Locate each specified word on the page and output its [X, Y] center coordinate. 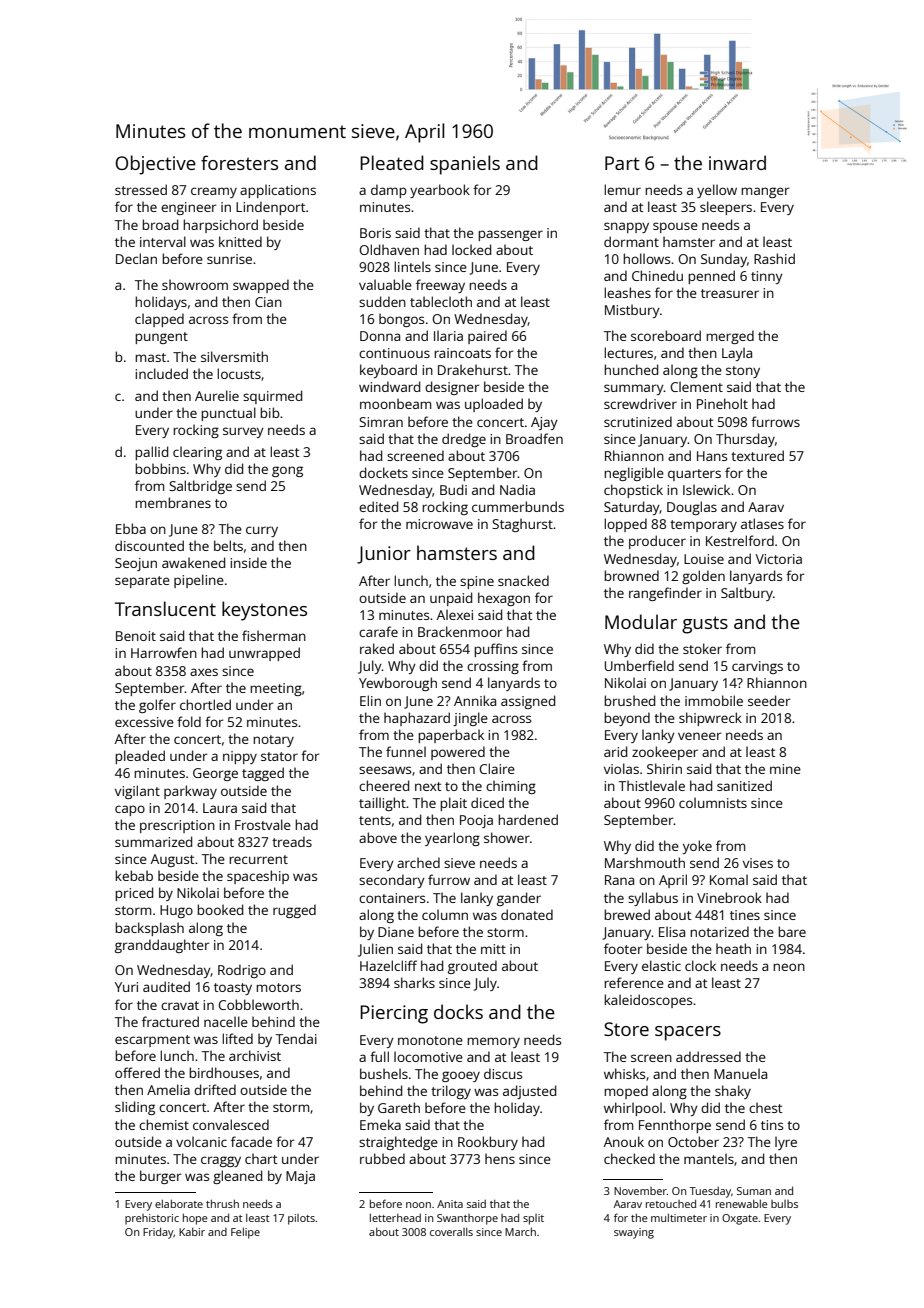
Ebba [131, 528]
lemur [622, 189]
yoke [697, 847]
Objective [155, 165]
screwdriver [640, 403]
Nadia [517, 489]
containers [392, 898]
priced [134, 894]
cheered [384, 785]
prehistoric [152, 1219]
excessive [144, 722]
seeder [769, 700]
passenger [510, 235]
